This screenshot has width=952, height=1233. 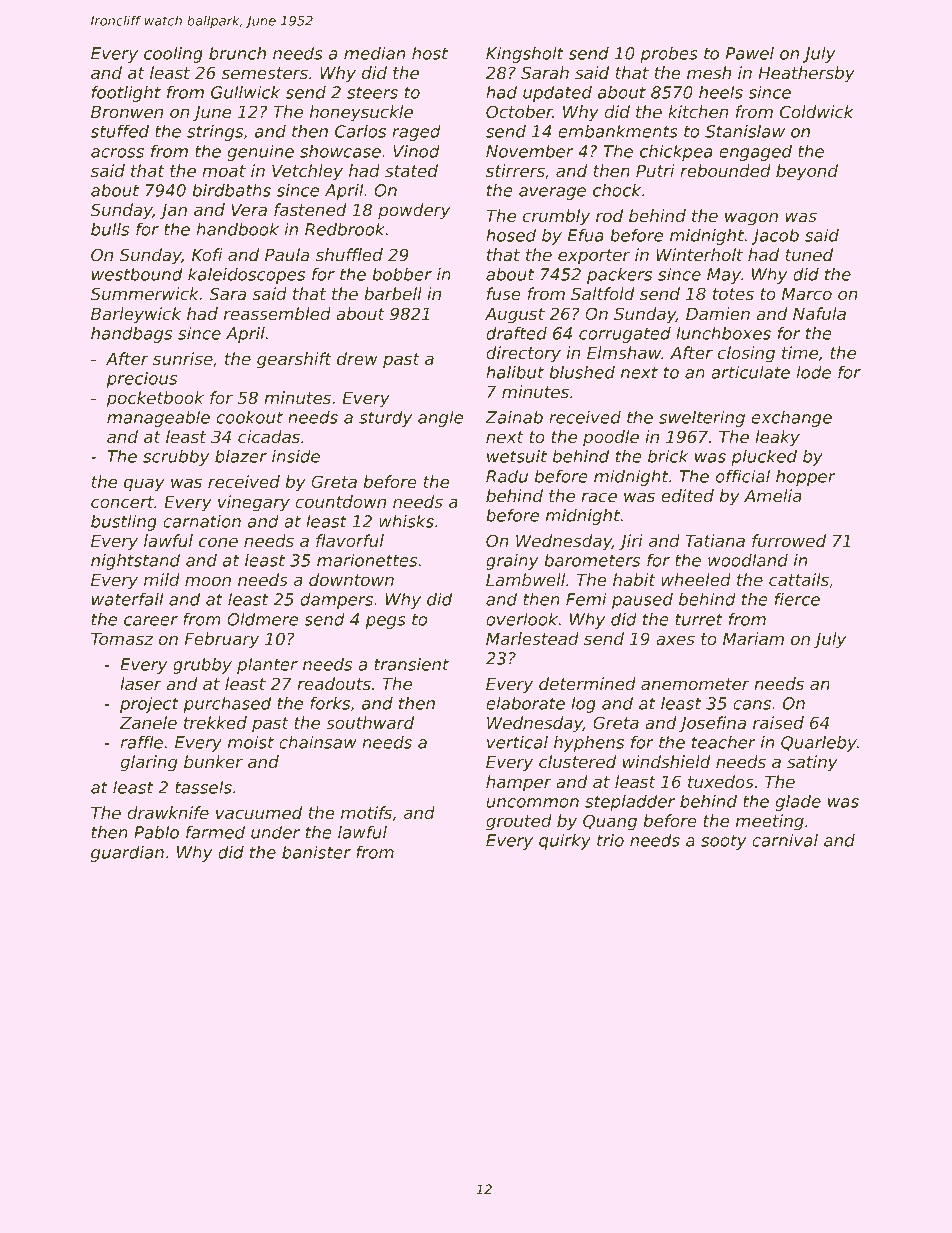 I want to click on precious, so click(x=141, y=380).
